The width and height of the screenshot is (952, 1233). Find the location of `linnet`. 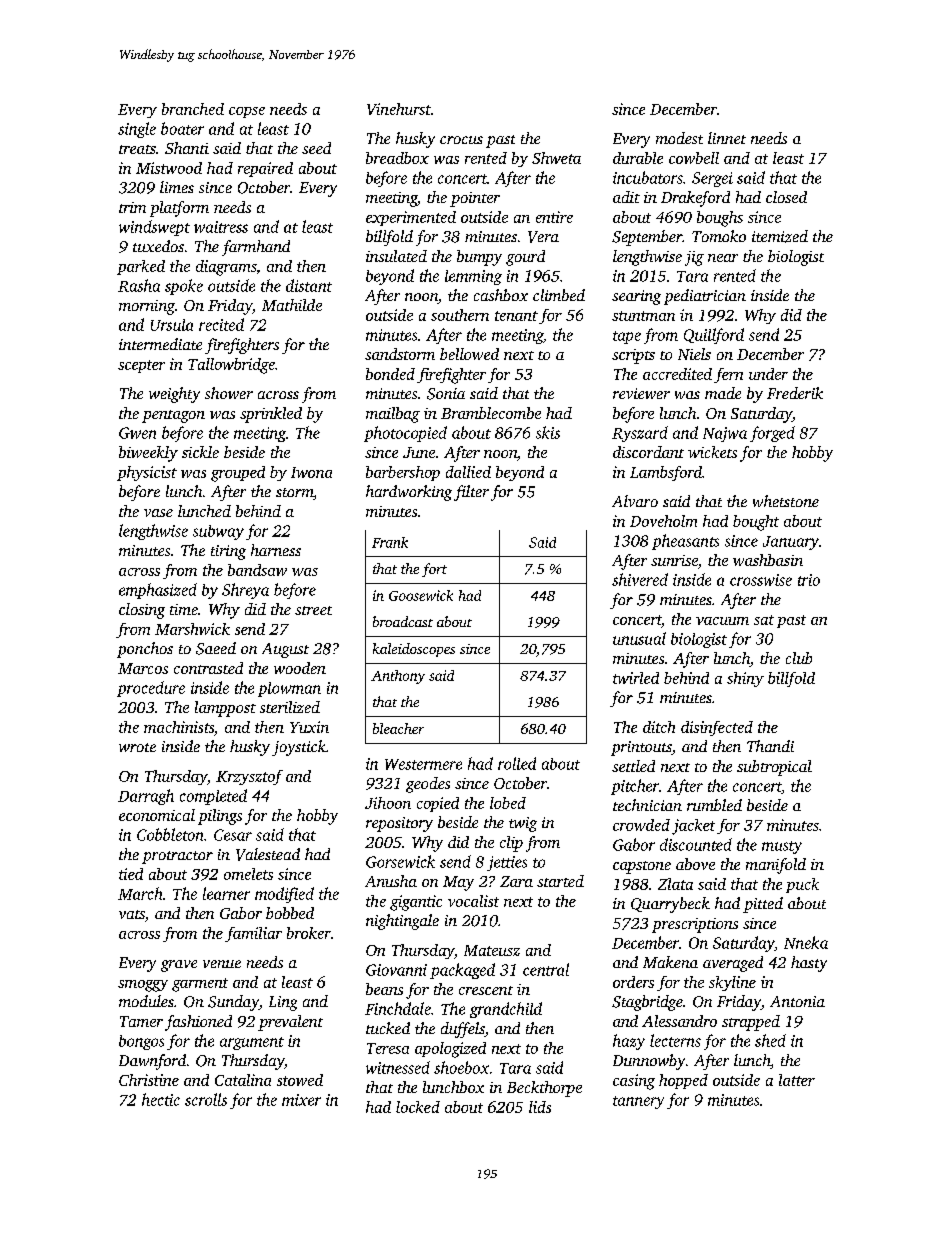

linnet is located at coordinates (727, 138).
